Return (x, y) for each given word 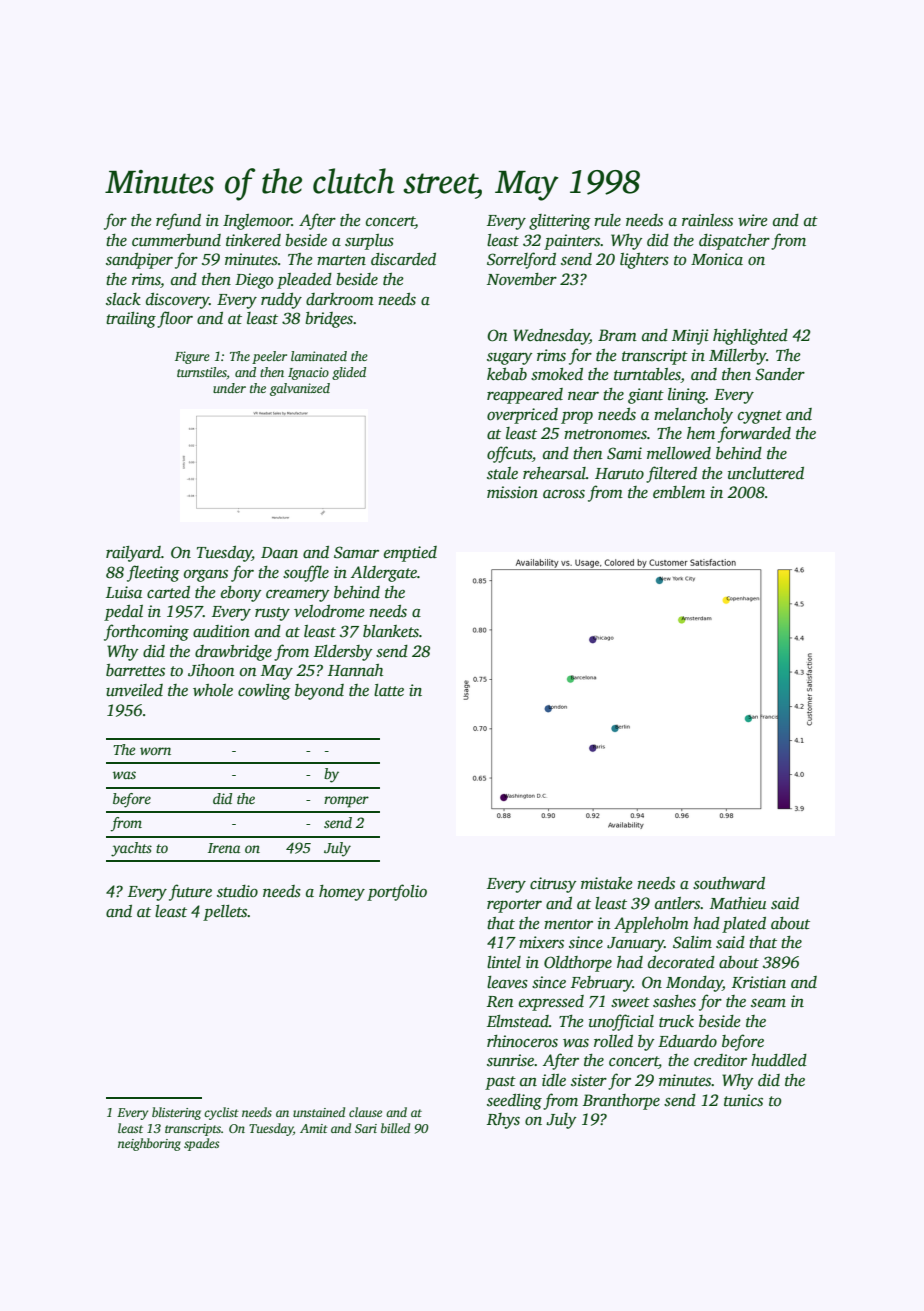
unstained (319, 1112)
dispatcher (734, 242)
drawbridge (233, 653)
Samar (356, 552)
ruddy (281, 301)
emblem (679, 492)
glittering (560, 222)
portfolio (397, 892)
